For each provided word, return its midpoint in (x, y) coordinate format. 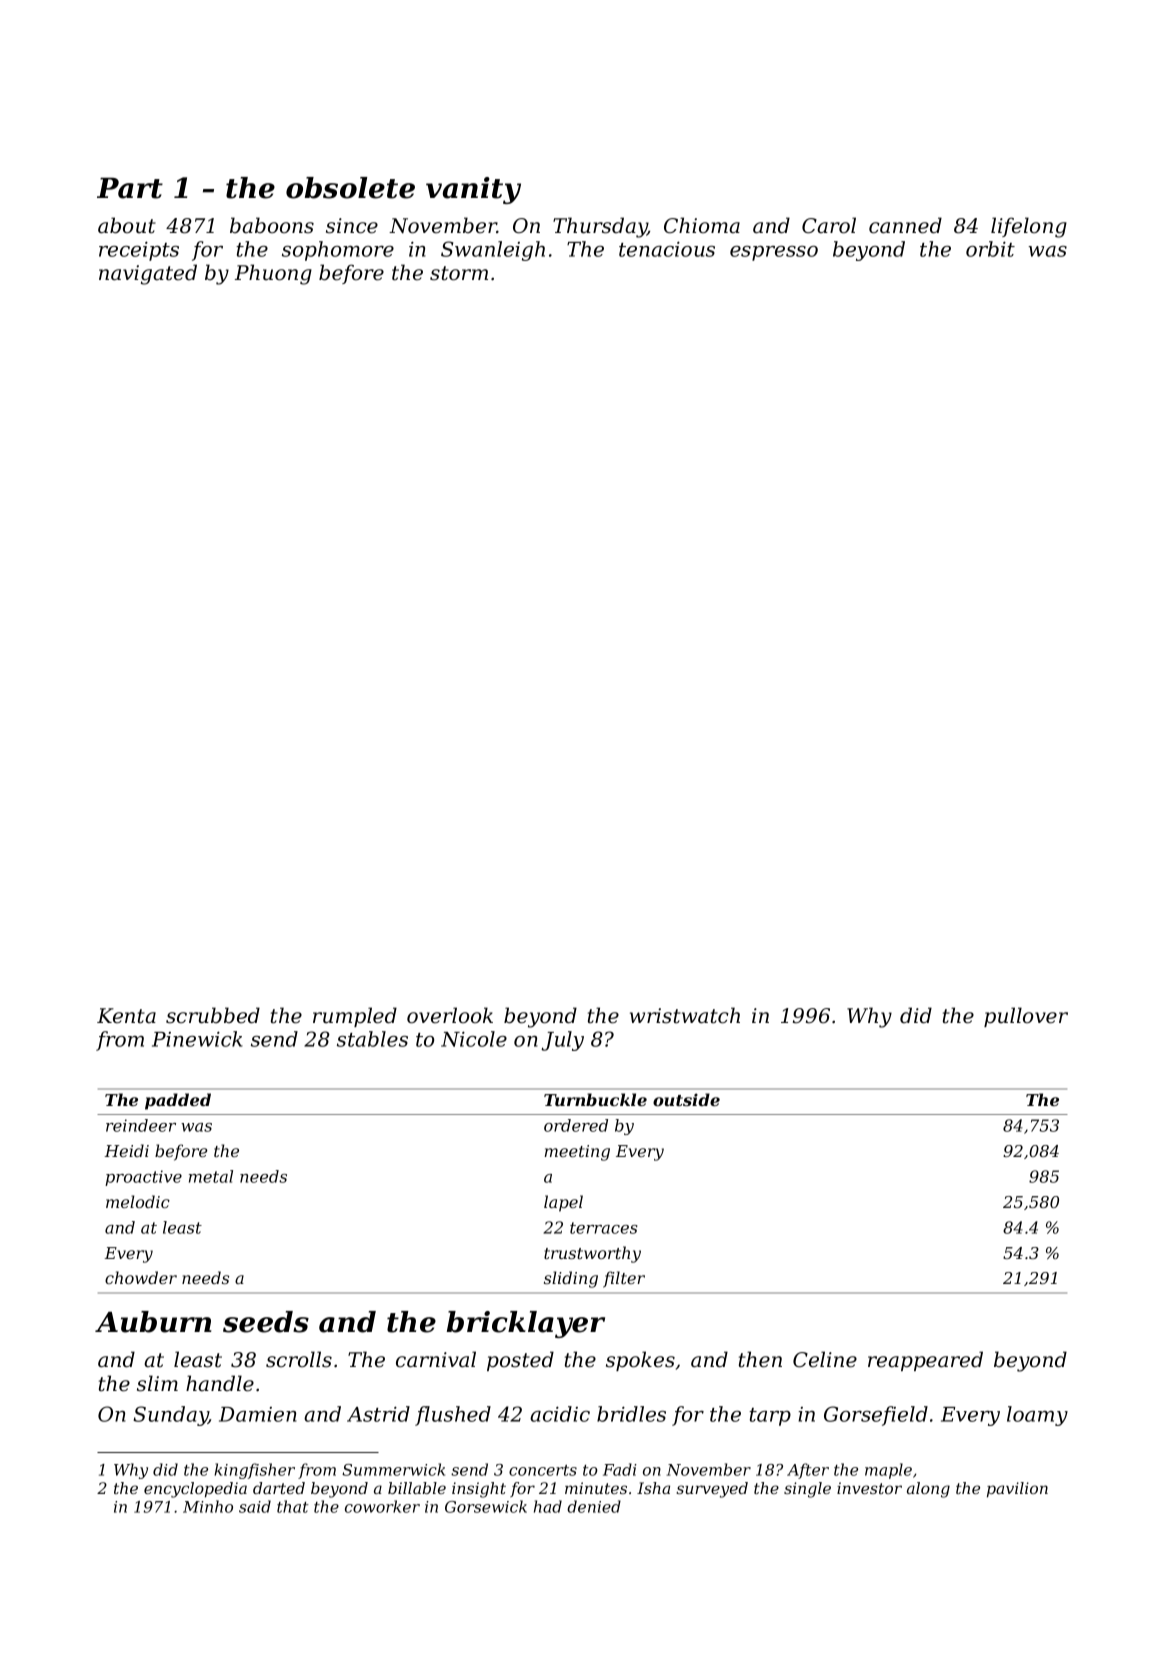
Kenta (126, 1016)
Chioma (702, 225)
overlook (450, 1015)
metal (211, 1176)
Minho (208, 1506)
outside (686, 1099)
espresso (774, 253)
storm (459, 273)
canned (905, 225)
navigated (148, 274)
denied (594, 1506)
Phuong (273, 274)
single (807, 1490)
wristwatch (685, 1015)
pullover (1026, 1017)
